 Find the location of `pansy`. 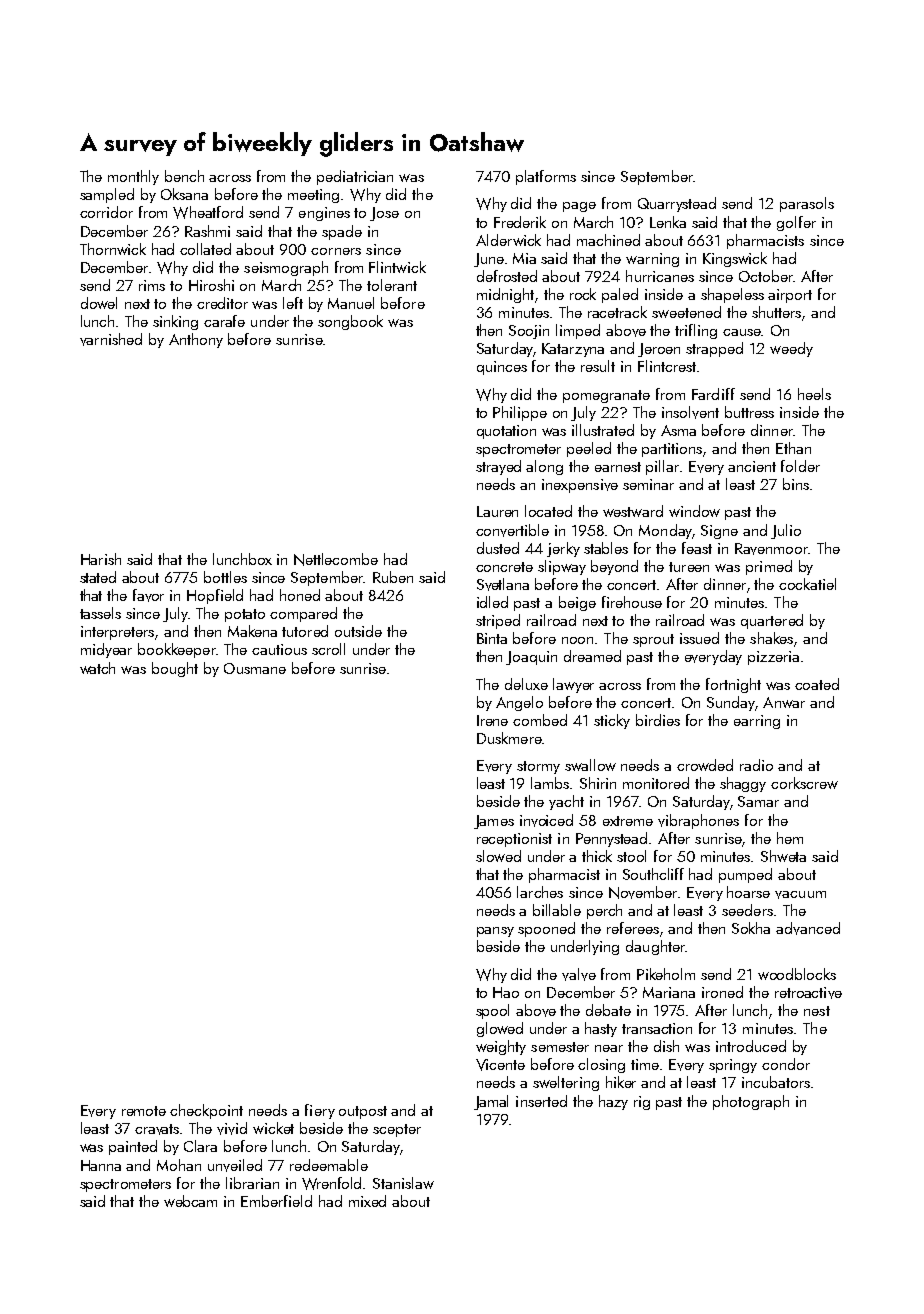

pansy is located at coordinates (495, 932).
